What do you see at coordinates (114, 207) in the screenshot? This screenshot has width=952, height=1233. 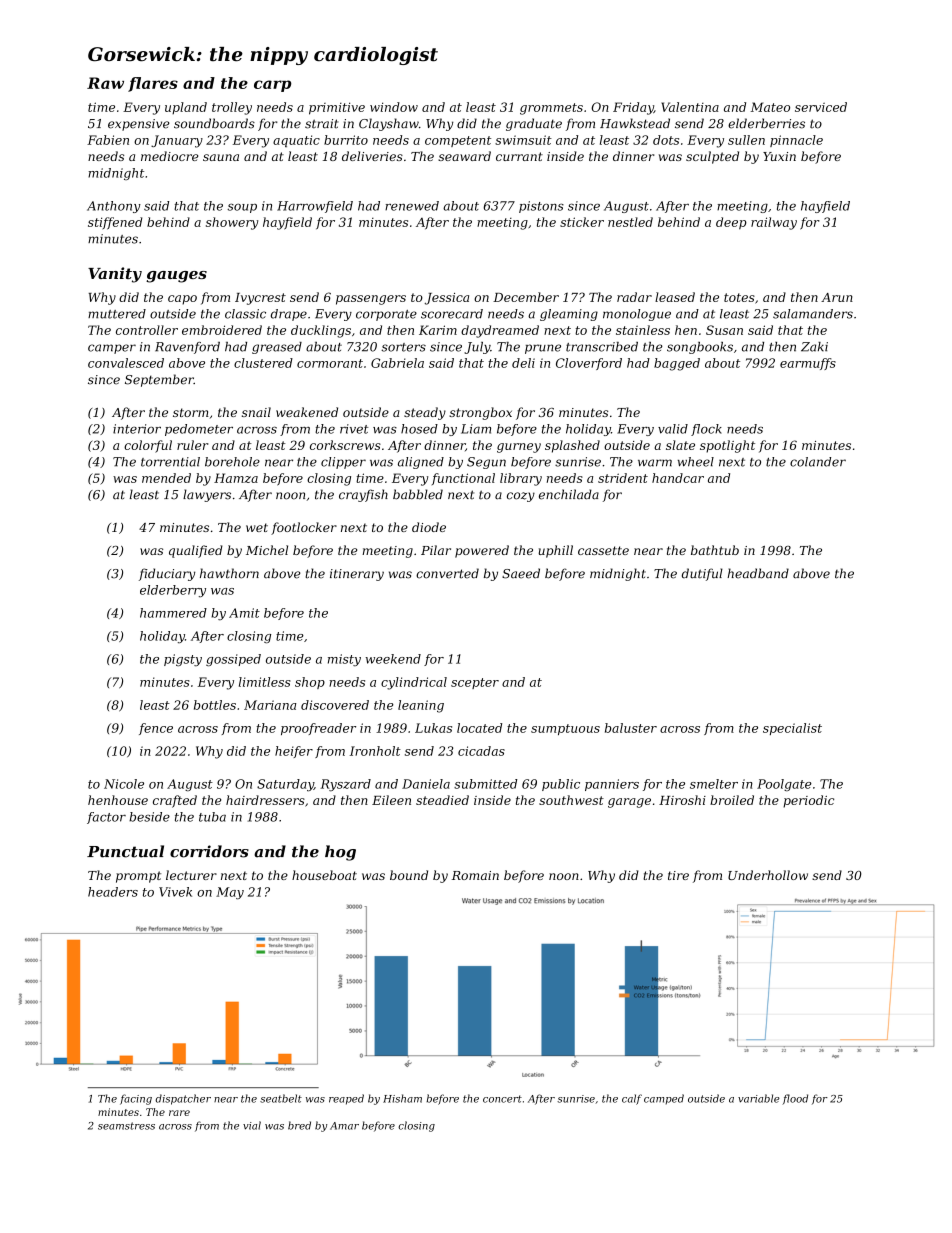 I see `Anthony` at bounding box center [114, 207].
